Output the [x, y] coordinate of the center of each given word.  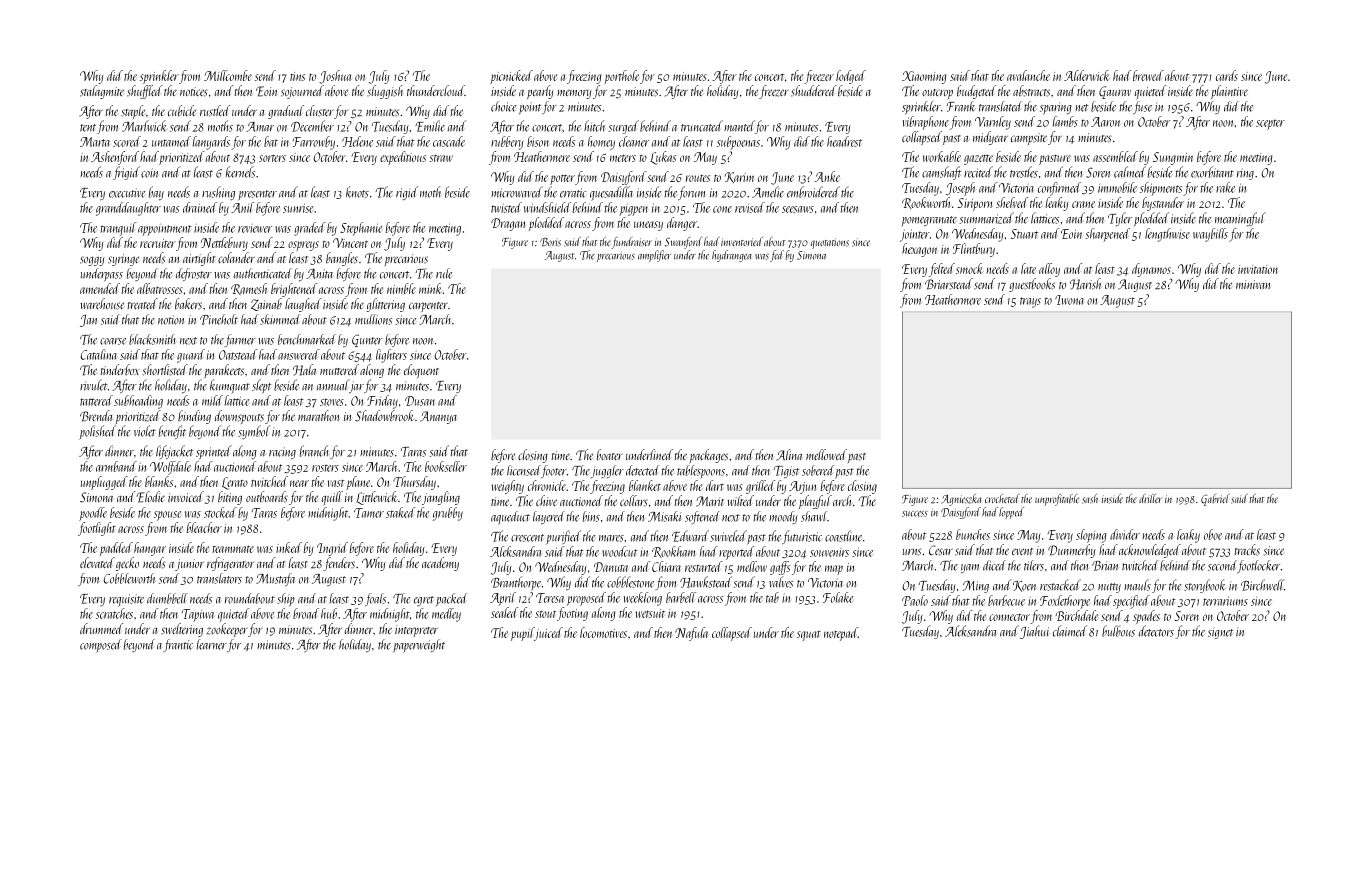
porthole [621, 77]
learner [212, 644]
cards [1227, 75]
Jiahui [1034, 632]
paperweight [419, 646]
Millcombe [228, 75]
